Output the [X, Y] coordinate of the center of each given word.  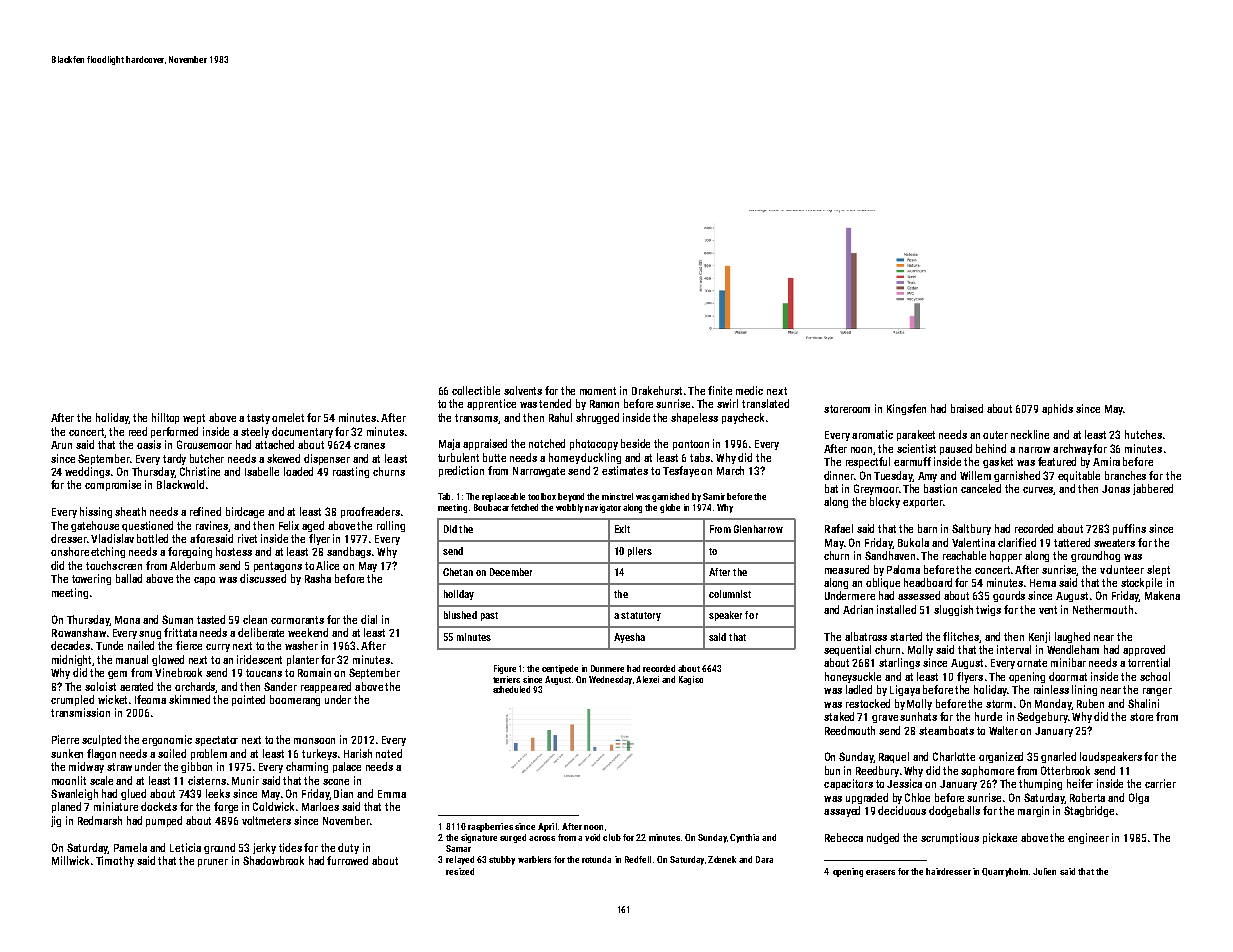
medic [749, 390]
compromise [113, 485]
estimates [625, 470]
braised [967, 408]
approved [1144, 650]
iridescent [259, 659]
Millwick [70, 860]
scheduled [511, 689]
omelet [288, 417]
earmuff [912, 461]
